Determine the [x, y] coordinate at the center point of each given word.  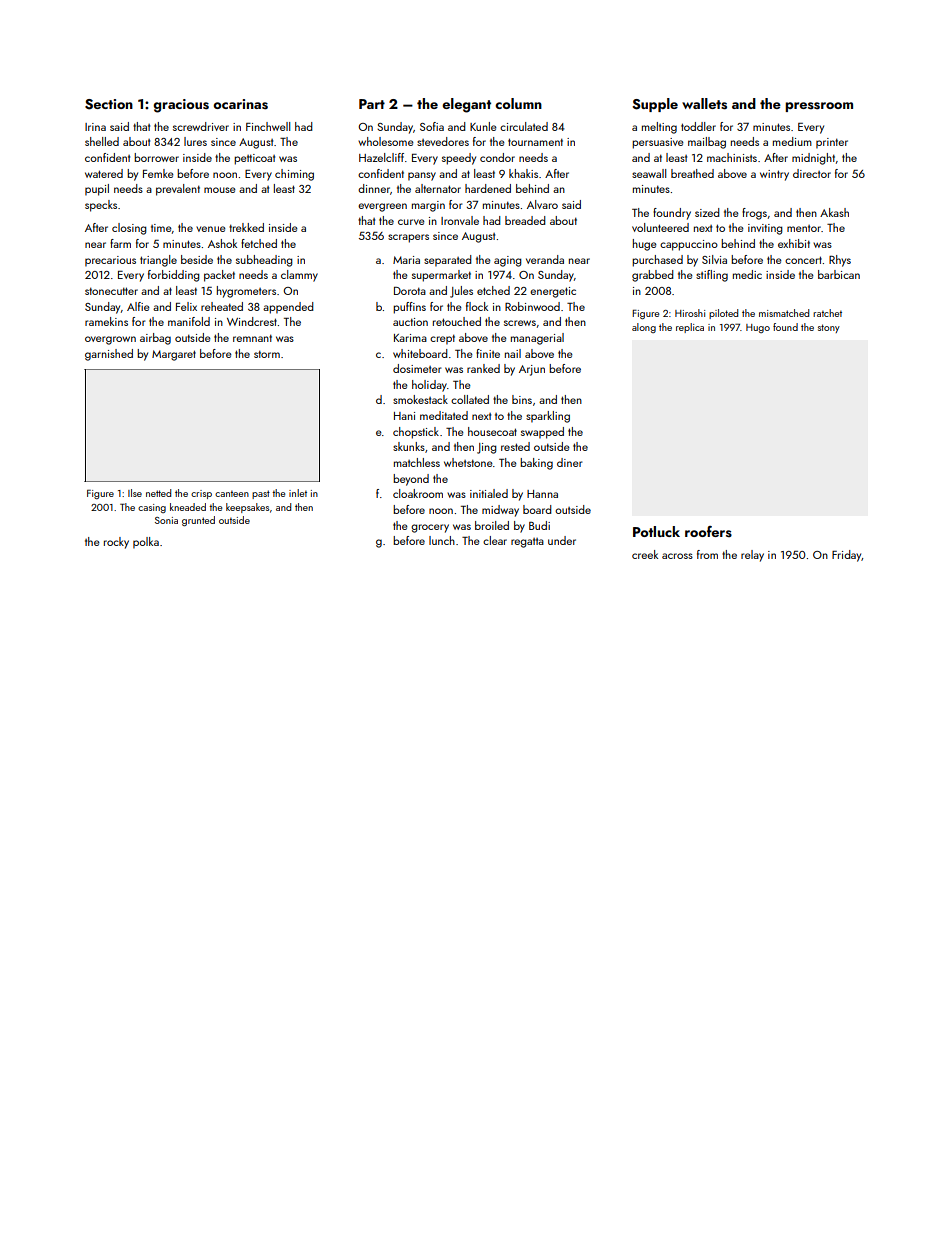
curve [411, 222]
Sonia [166, 520]
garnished [109, 355]
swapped [542, 433]
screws [520, 323]
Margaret [174, 355]
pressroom [819, 107]
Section [109, 104]
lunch [442, 540]
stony [829, 328]
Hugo [758, 328]
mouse [220, 190]
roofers [708, 531]
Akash [834, 212]
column [518, 103]
